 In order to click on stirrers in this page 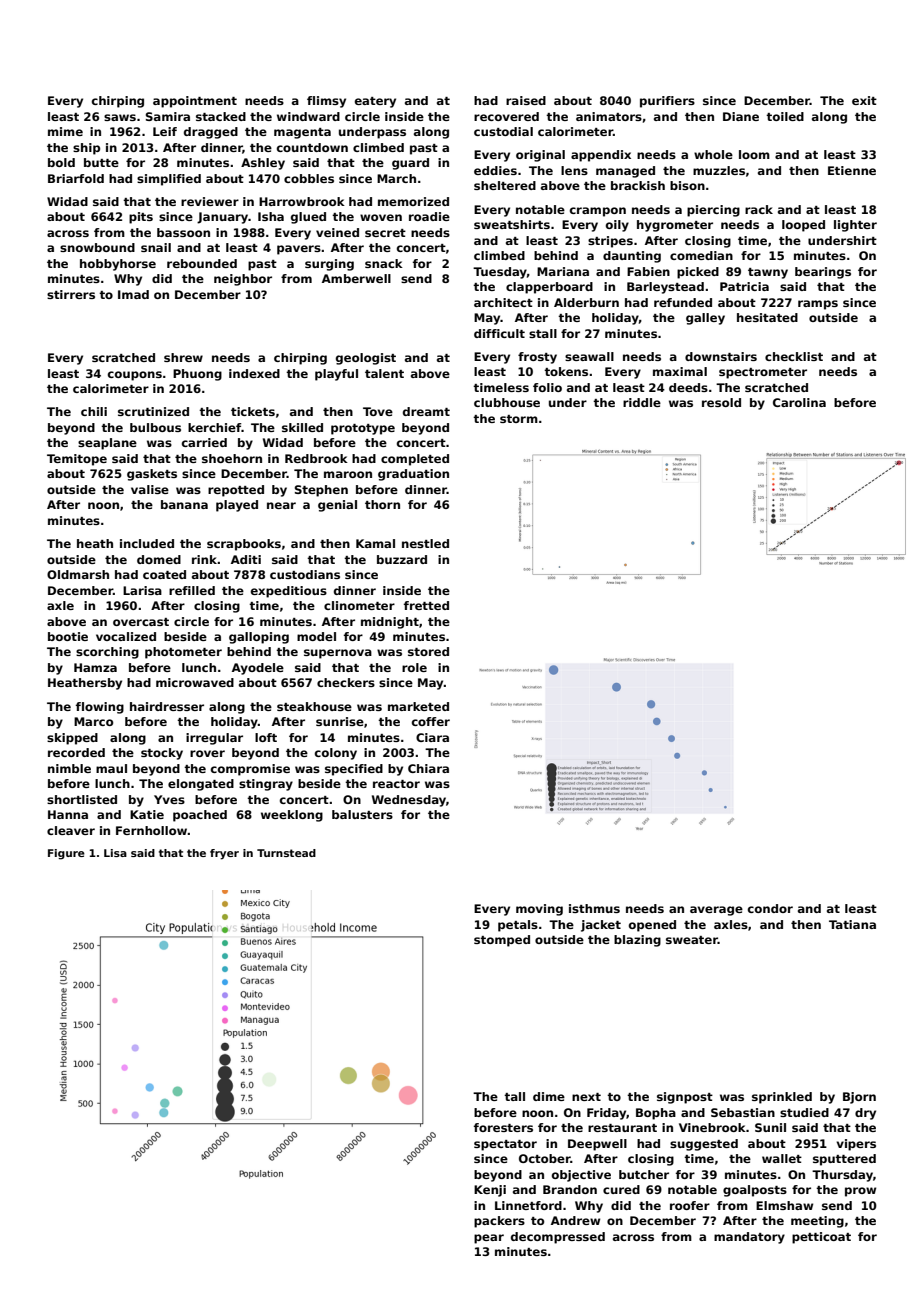, I will do `click(71, 294)`.
